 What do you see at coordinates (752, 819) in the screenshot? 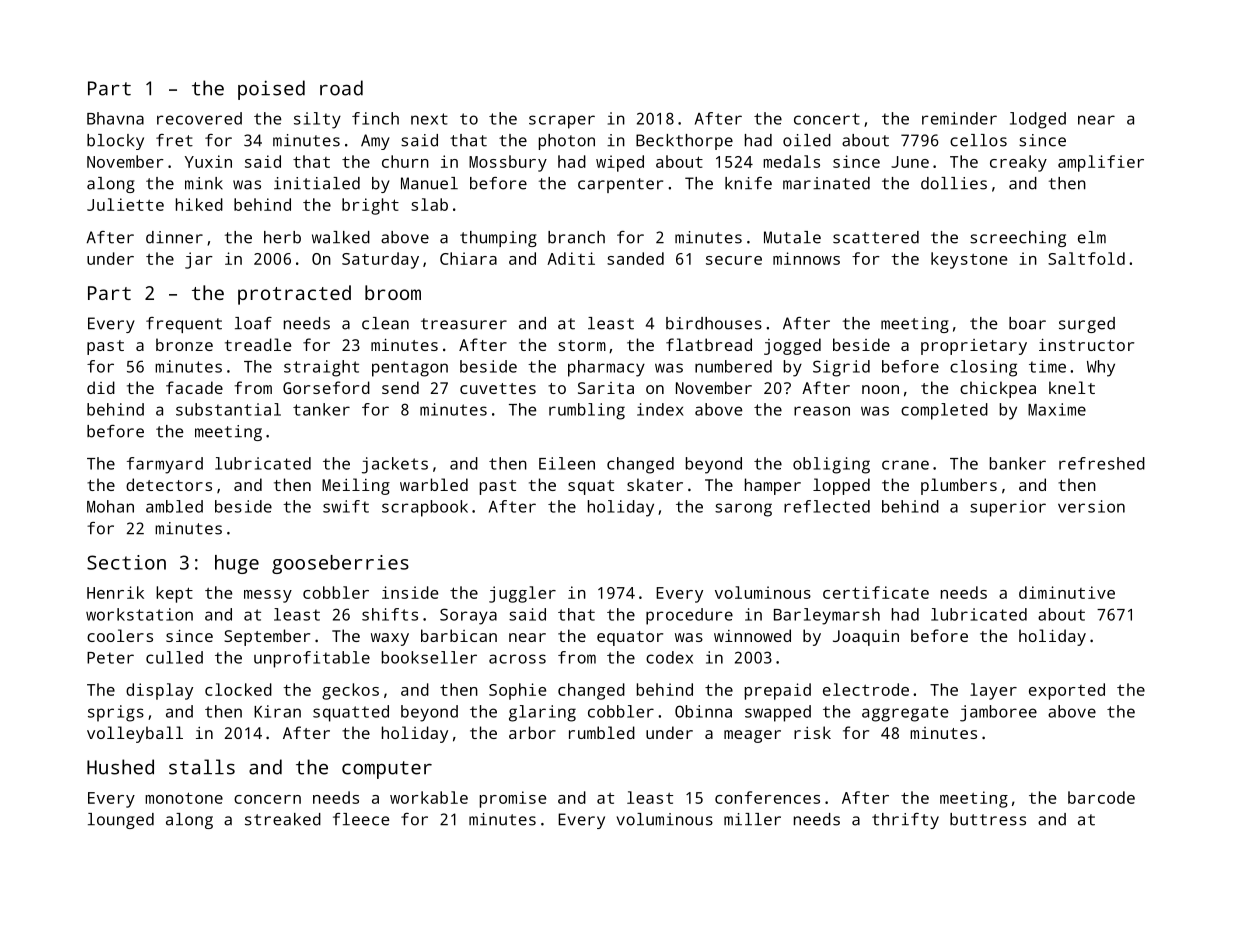
I see `miller` at bounding box center [752, 819].
